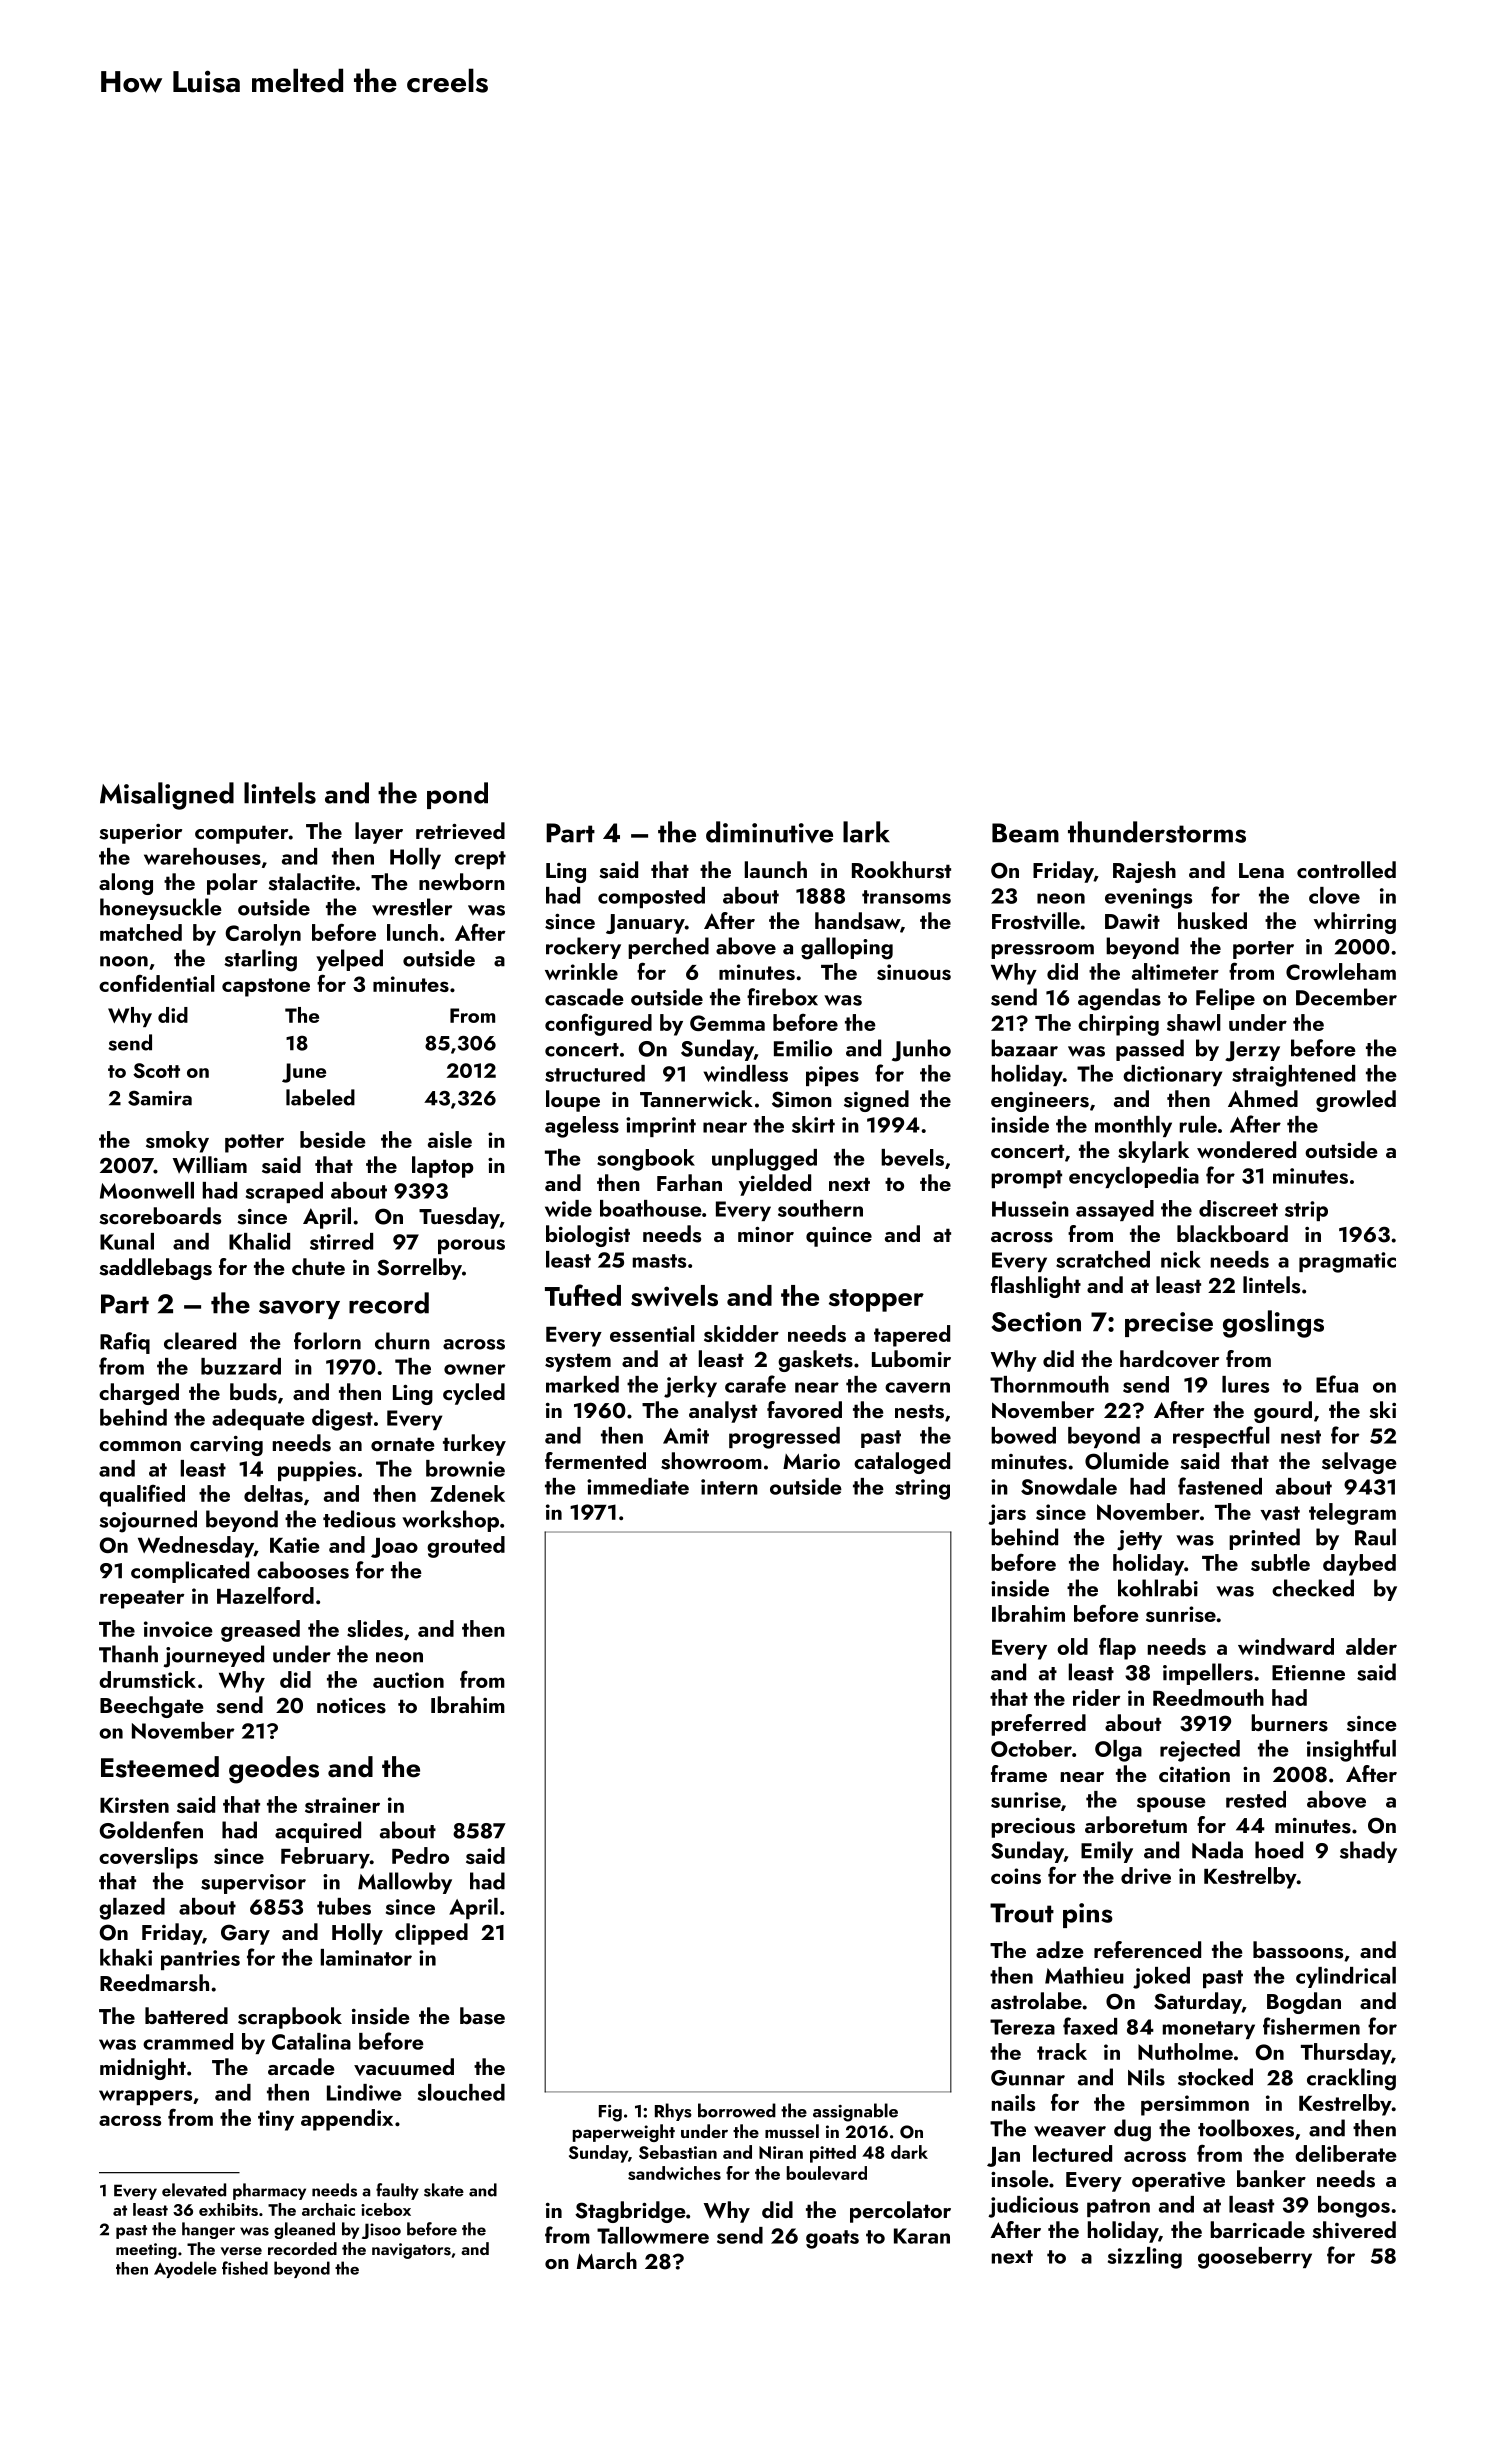 This page has width=1496, height=2464. I want to click on slouched, so click(461, 2092).
